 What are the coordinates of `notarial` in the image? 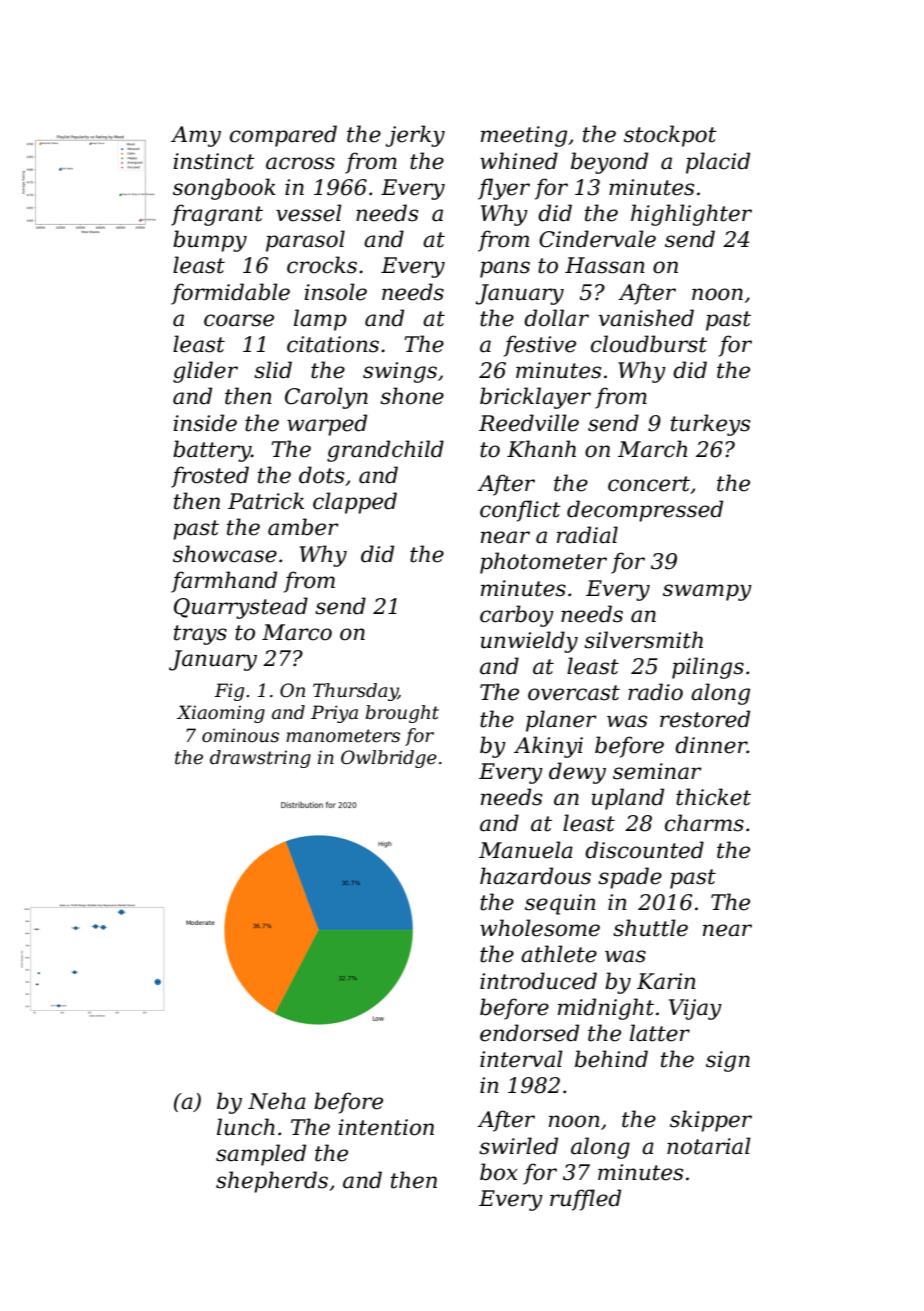 It's located at (709, 1146).
